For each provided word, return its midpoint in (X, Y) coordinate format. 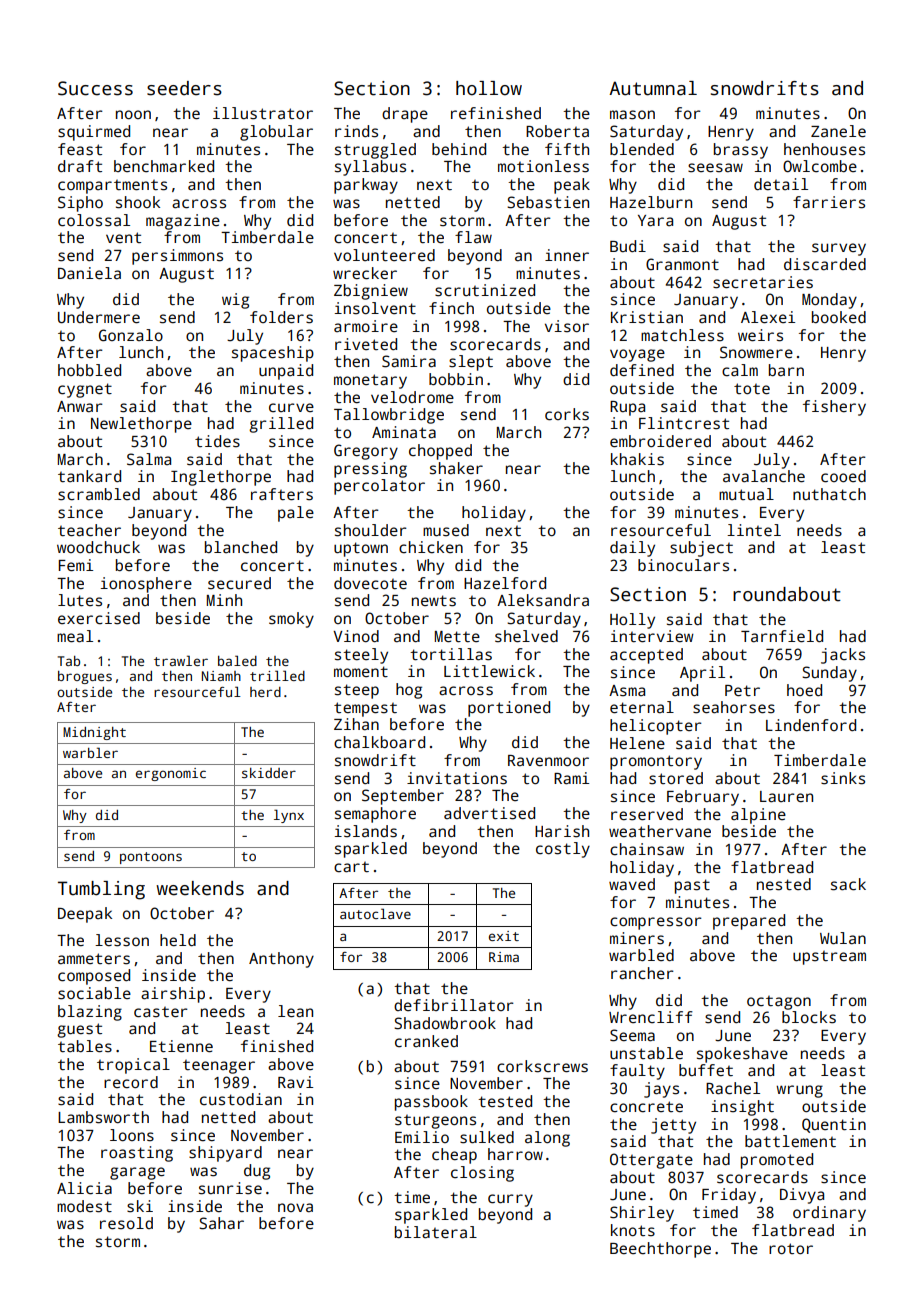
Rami (571, 778)
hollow (489, 88)
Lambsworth (103, 1117)
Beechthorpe (660, 1250)
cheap (454, 1156)
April (702, 674)
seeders (184, 88)
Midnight (94, 733)
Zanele (838, 131)
